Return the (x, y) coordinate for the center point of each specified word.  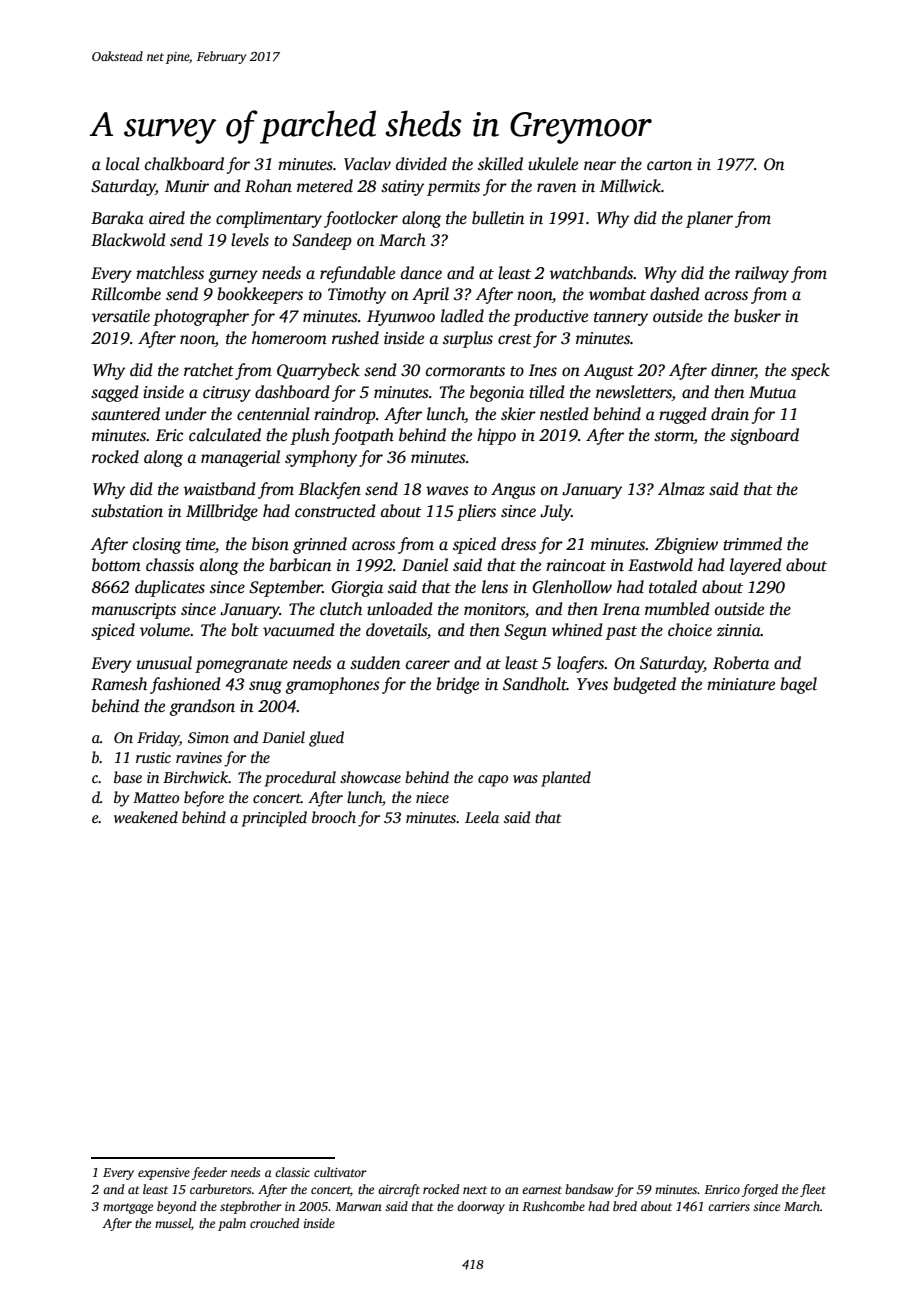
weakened (146, 817)
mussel (173, 1223)
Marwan (358, 1206)
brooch (334, 817)
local (123, 164)
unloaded (400, 609)
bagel (798, 685)
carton (669, 165)
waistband (220, 489)
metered (325, 186)
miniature (741, 684)
